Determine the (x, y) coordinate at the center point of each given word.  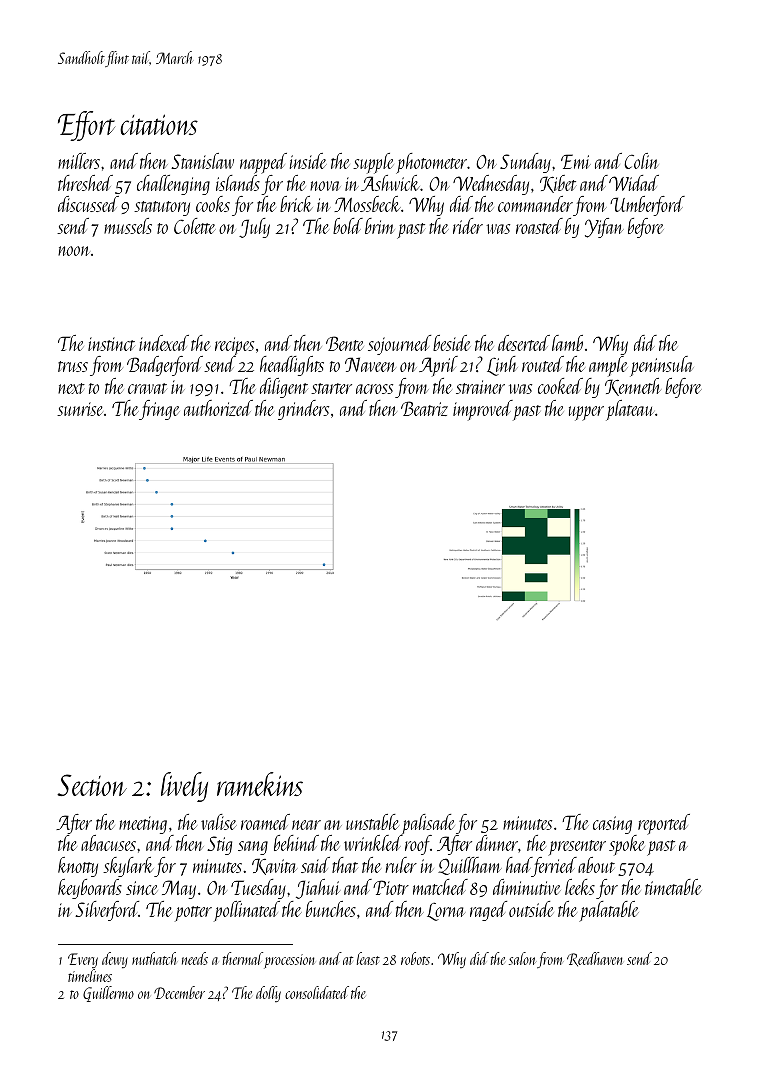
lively (184, 787)
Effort (86, 126)
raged (488, 911)
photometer (431, 163)
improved (483, 410)
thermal (243, 958)
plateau (630, 410)
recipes (234, 346)
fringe (159, 410)
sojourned (399, 345)
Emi (576, 161)
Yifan (604, 228)
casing (612, 825)
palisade (427, 824)
